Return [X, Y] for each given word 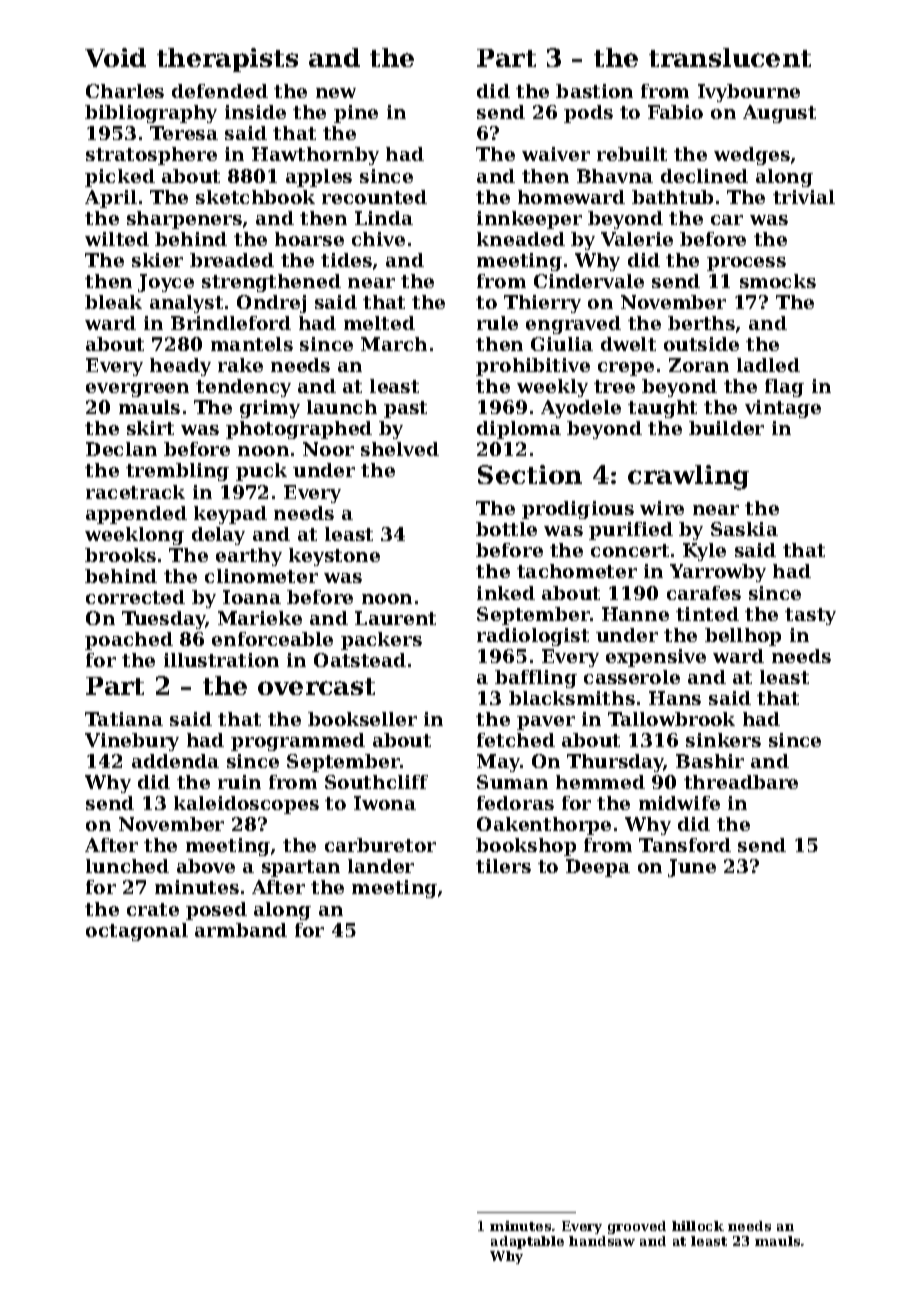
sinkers [723, 740]
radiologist [533, 637]
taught [662, 409]
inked [506, 593]
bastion [594, 91]
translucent [730, 57]
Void [115, 57]
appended [136, 515]
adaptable [527, 1242]
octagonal [137, 932]
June [692, 868]
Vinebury [132, 742]
